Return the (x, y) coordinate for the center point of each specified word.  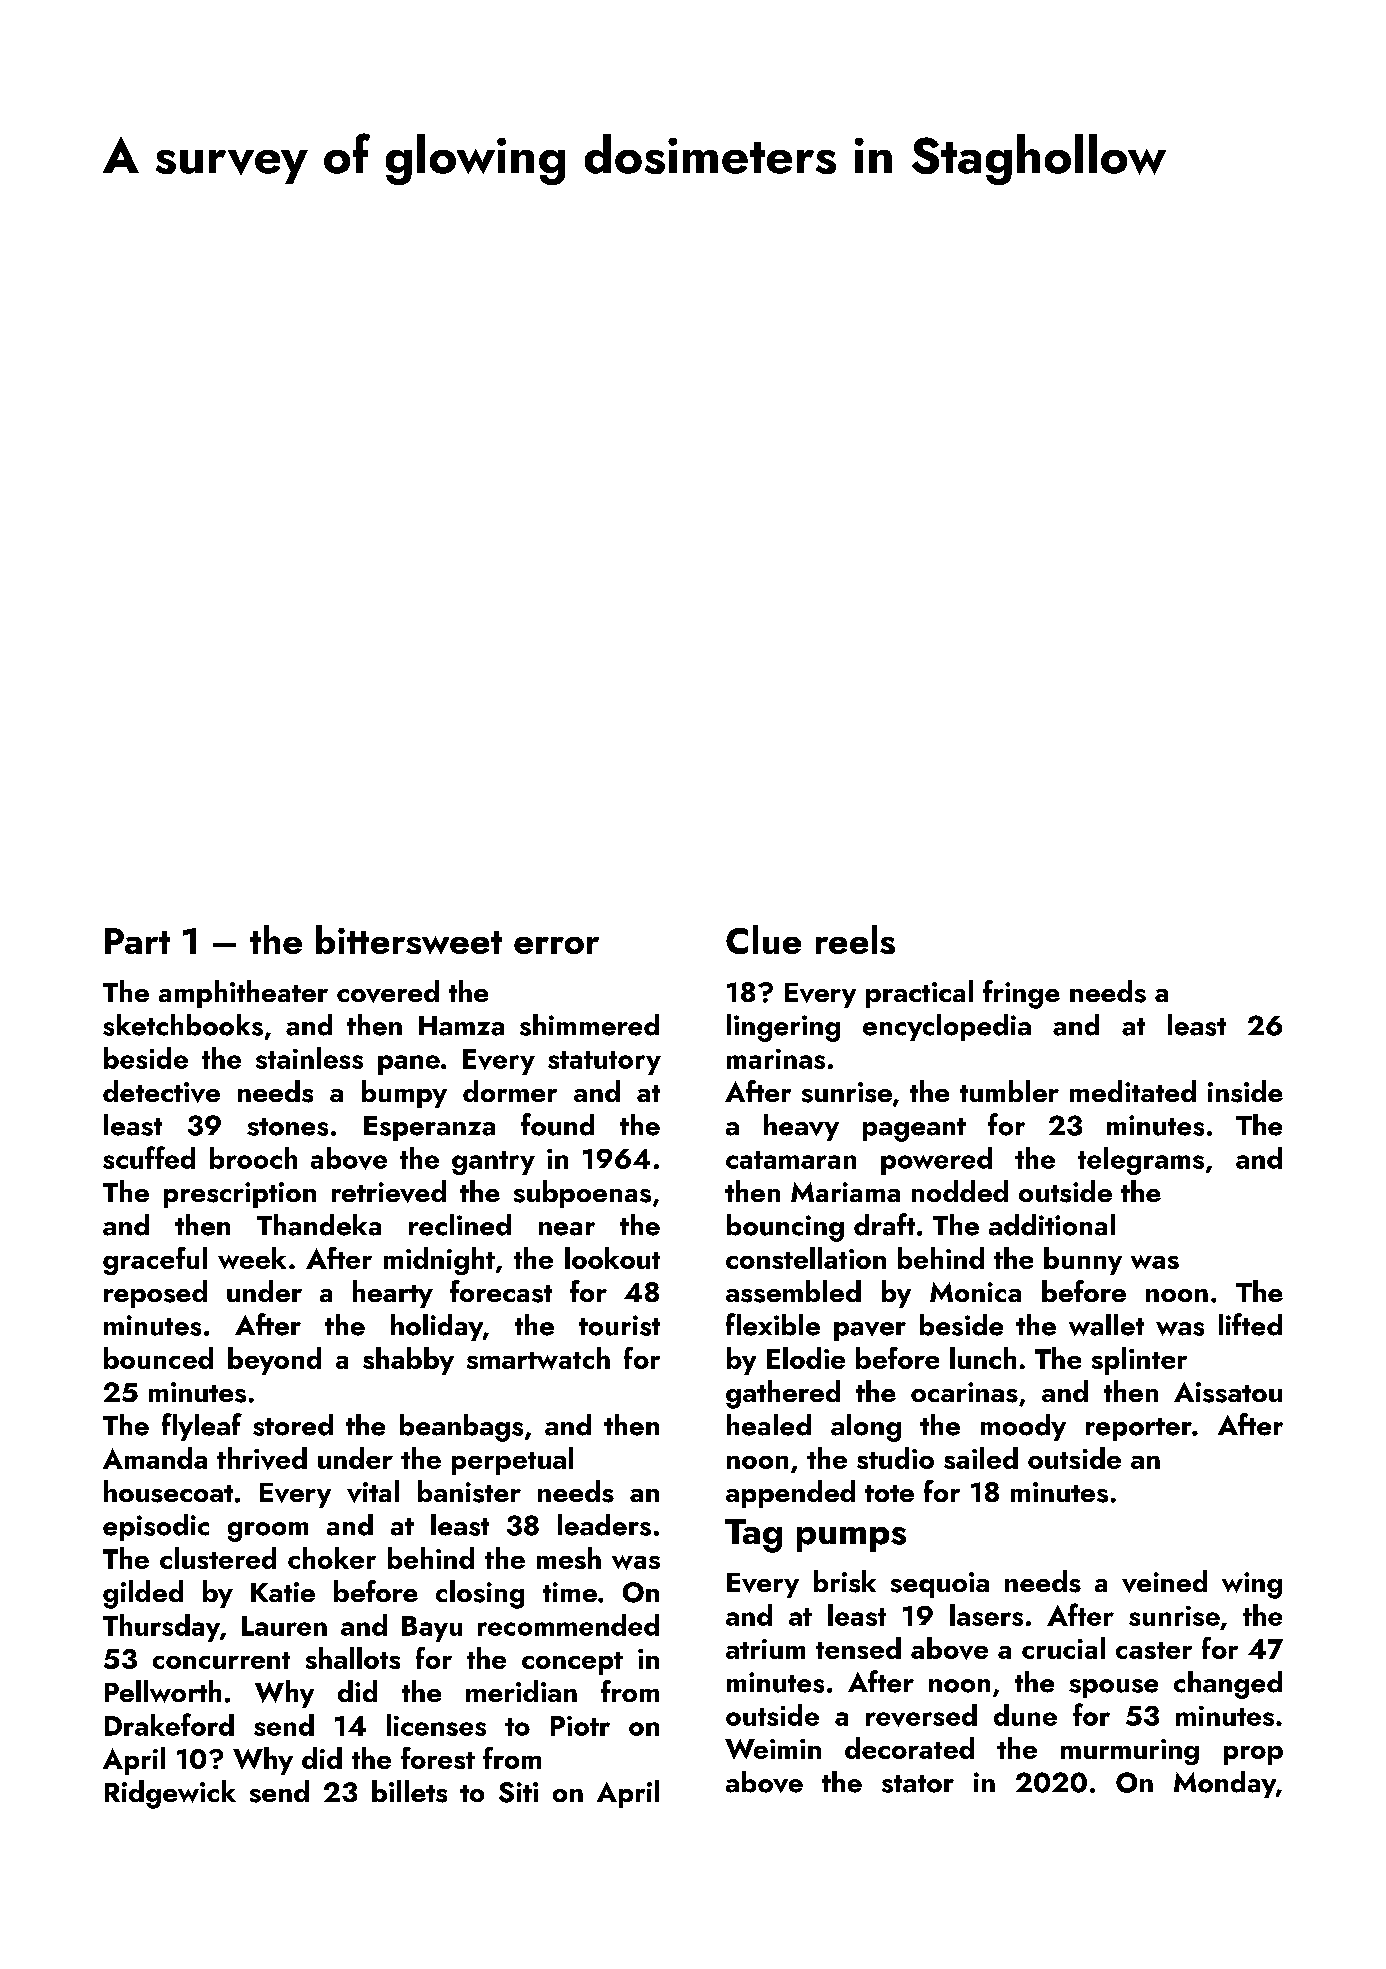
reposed (155, 1294)
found (557, 1124)
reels (855, 939)
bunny (1083, 1261)
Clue (763, 939)
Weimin (773, 1749)
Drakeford (169, 1724)
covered (388, 991)
